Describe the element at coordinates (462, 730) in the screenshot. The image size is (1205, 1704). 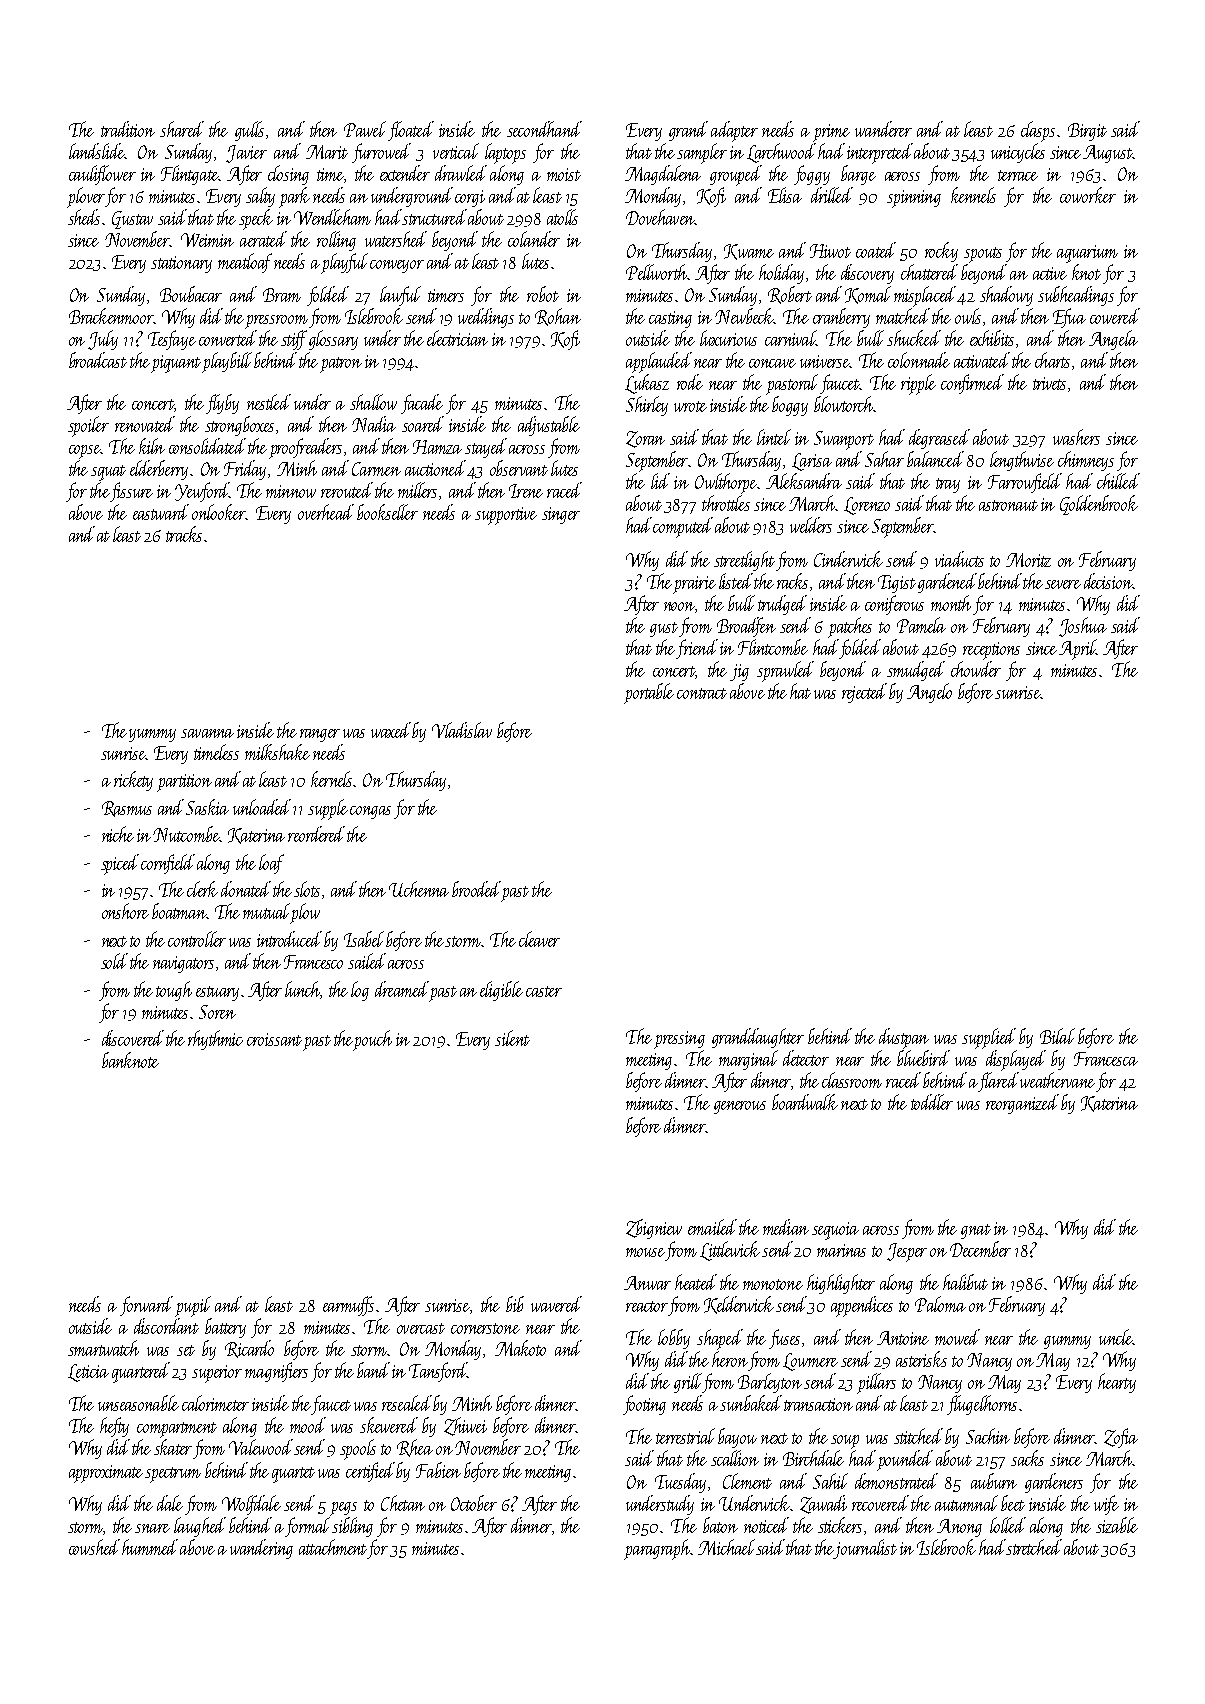
I see `Vladislav` at that location.
